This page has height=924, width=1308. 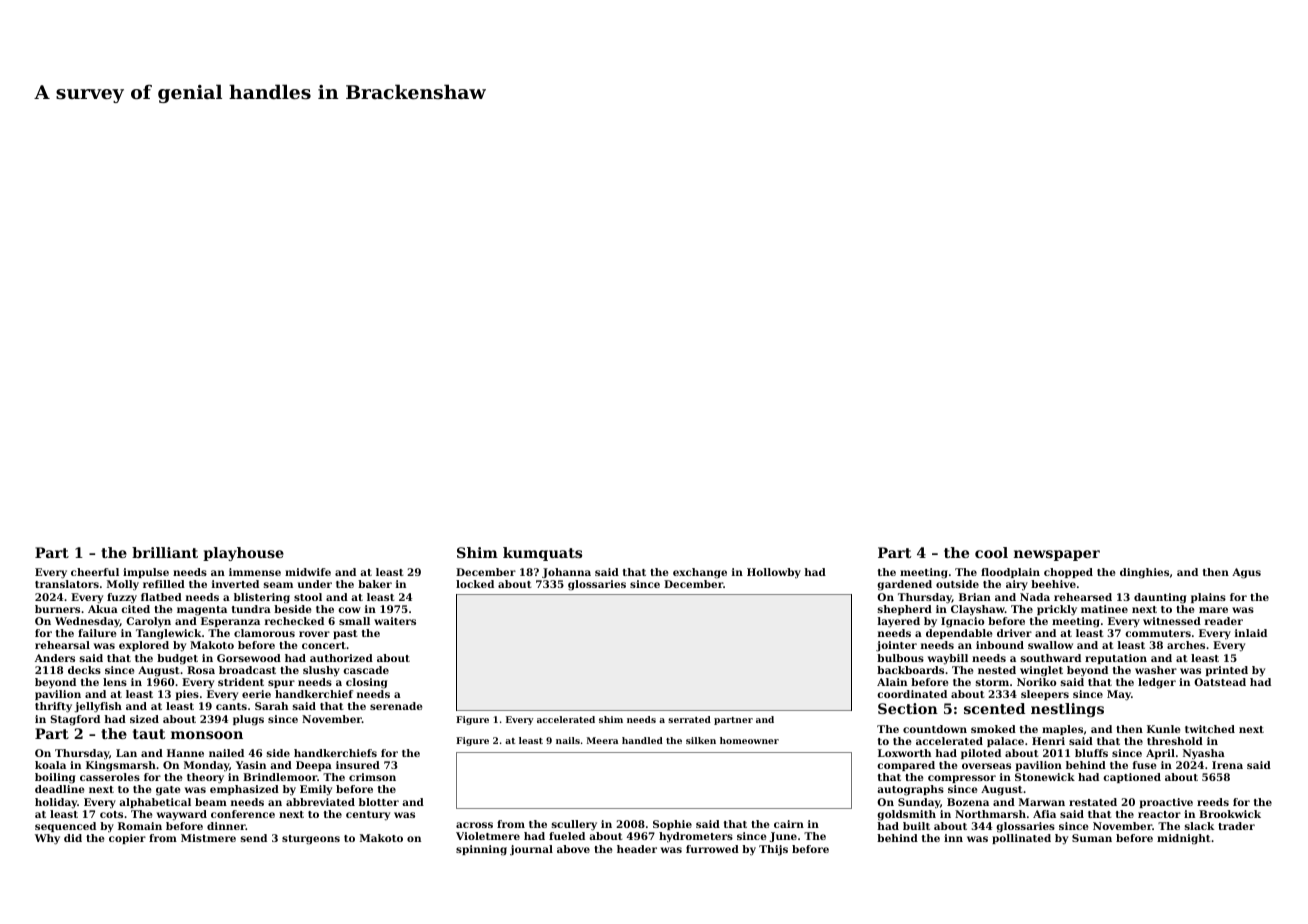 I want to click on playhouse, so click(x=243, y=554).
